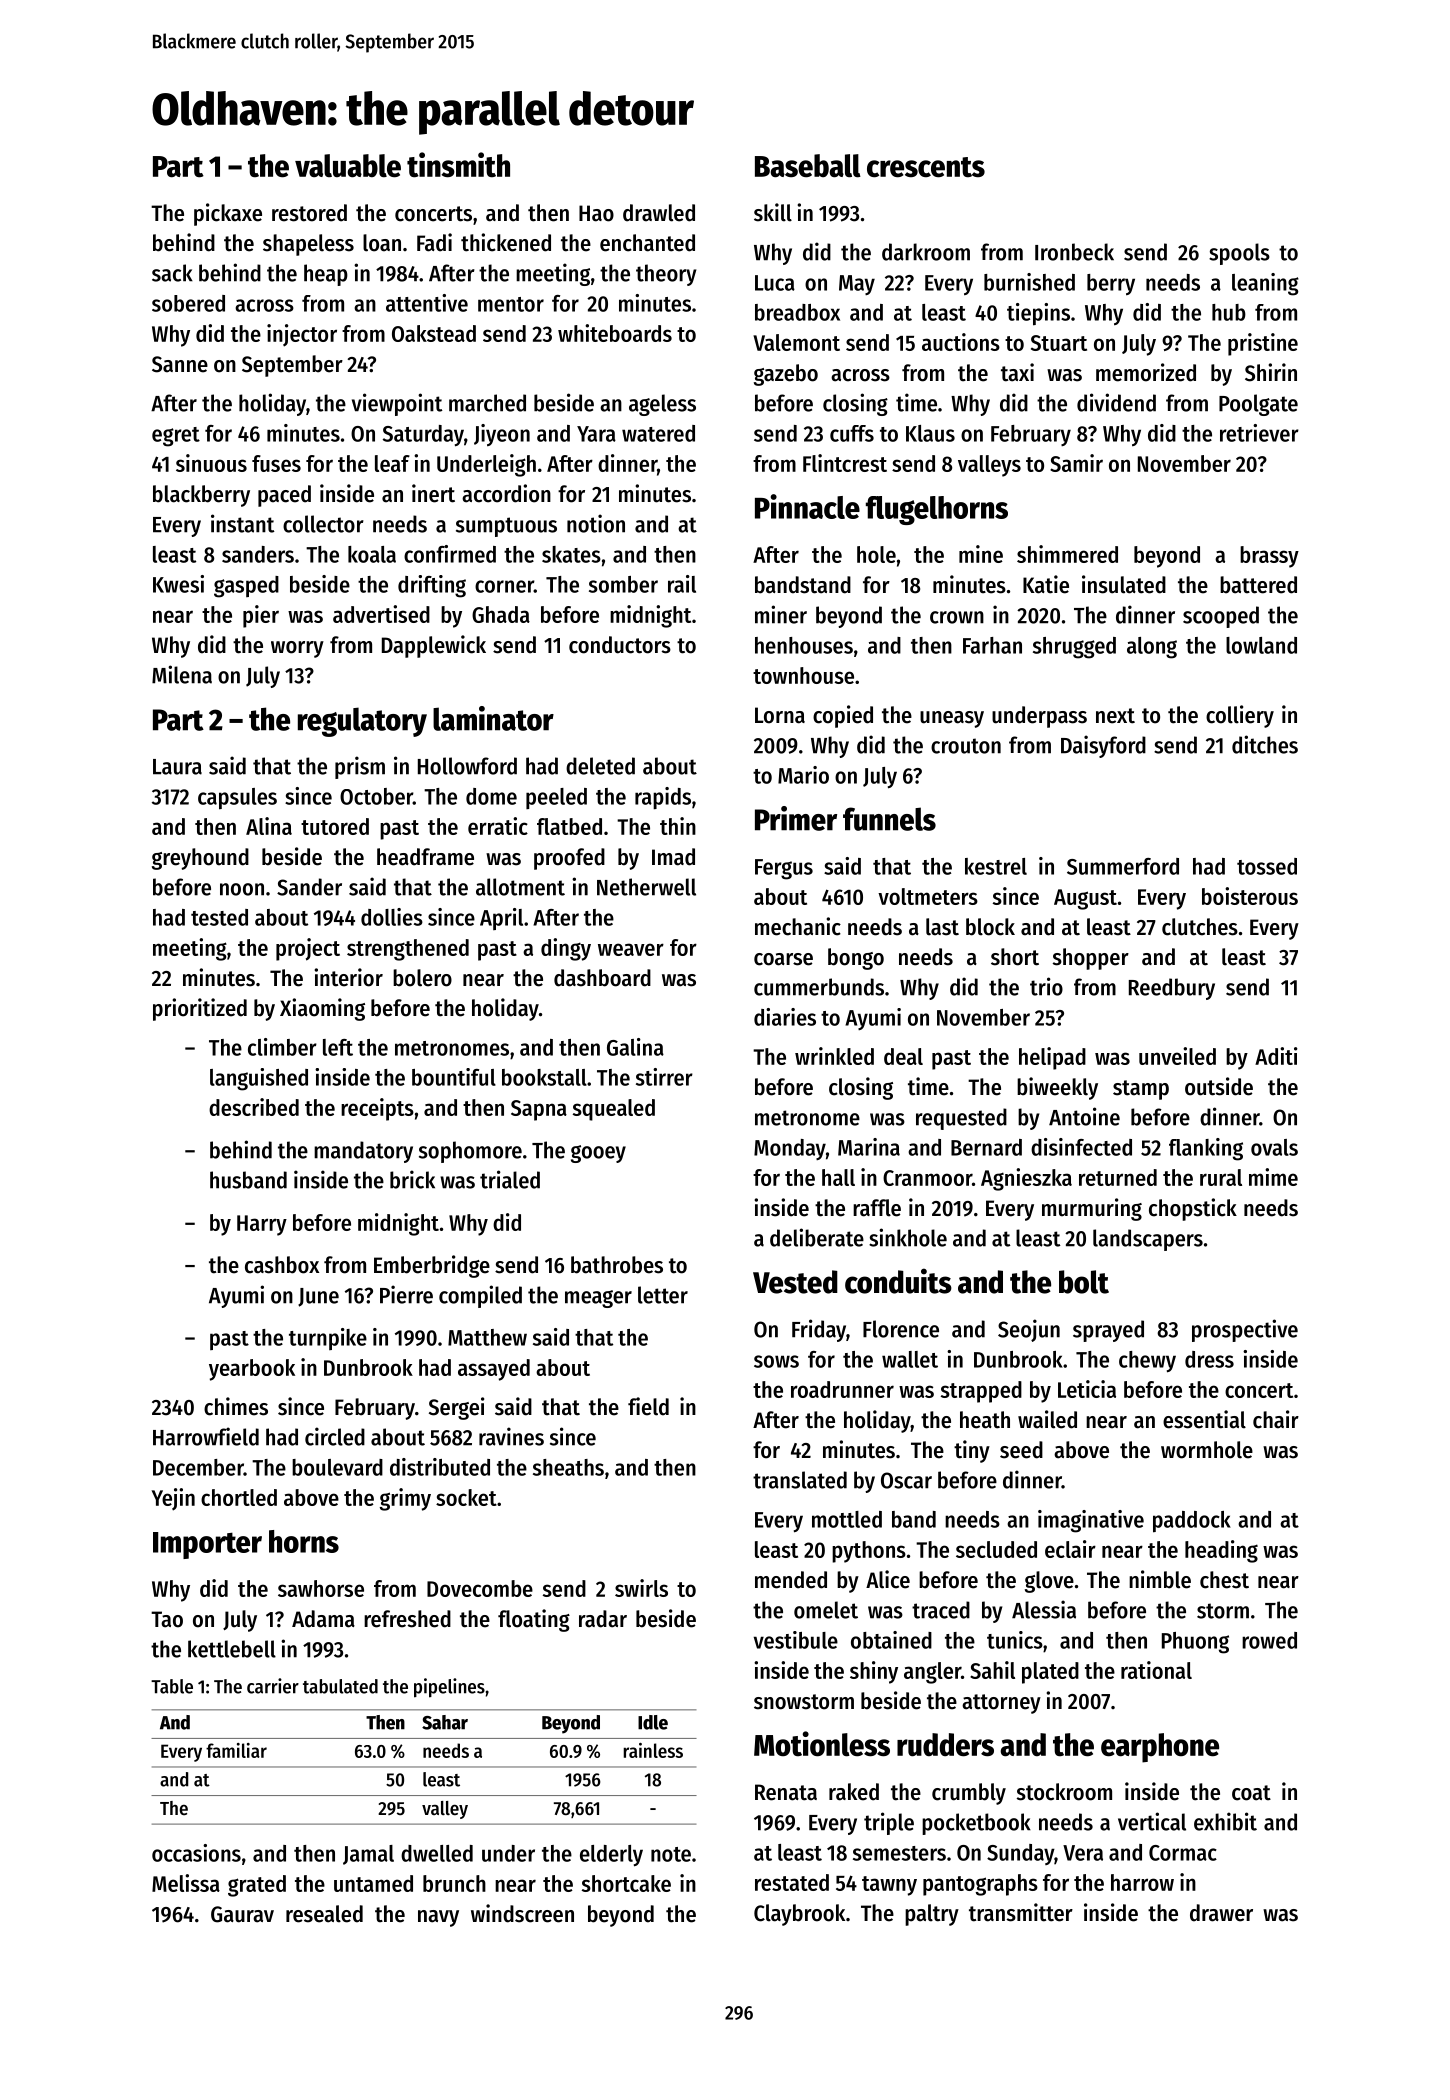 This screenshot has width=1450, height=2100. What do you see at coordinates (617, 1265) in the screenshot?
I see `bathrobes` at bounding box center [617, 1265].
